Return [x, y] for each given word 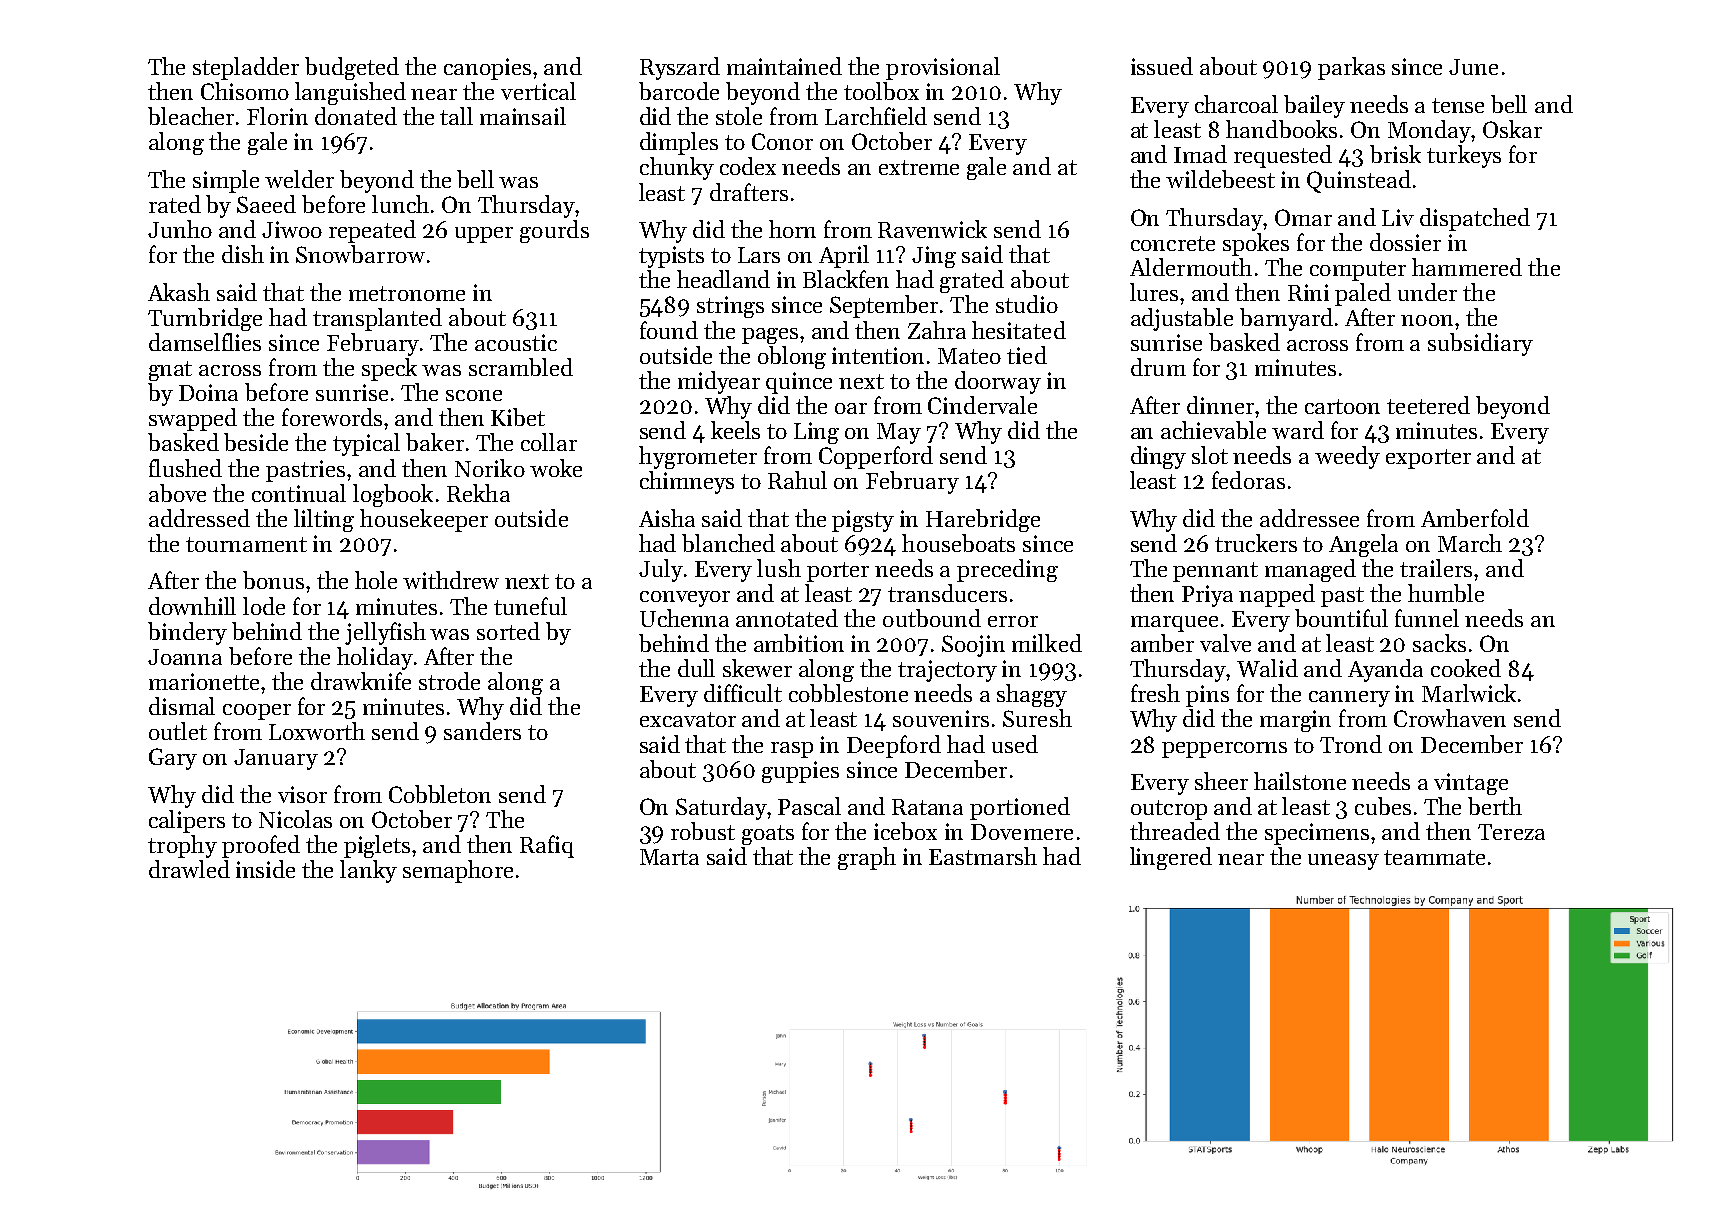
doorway [998, 382]
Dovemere [1022, 832]
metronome [407, 293]
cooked [1466, 668]
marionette [204, 681]
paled [1363, 294]
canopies [487, 69]
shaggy [1032, 695]
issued [1162, 66]
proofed [261, 846]
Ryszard [680, 68]
